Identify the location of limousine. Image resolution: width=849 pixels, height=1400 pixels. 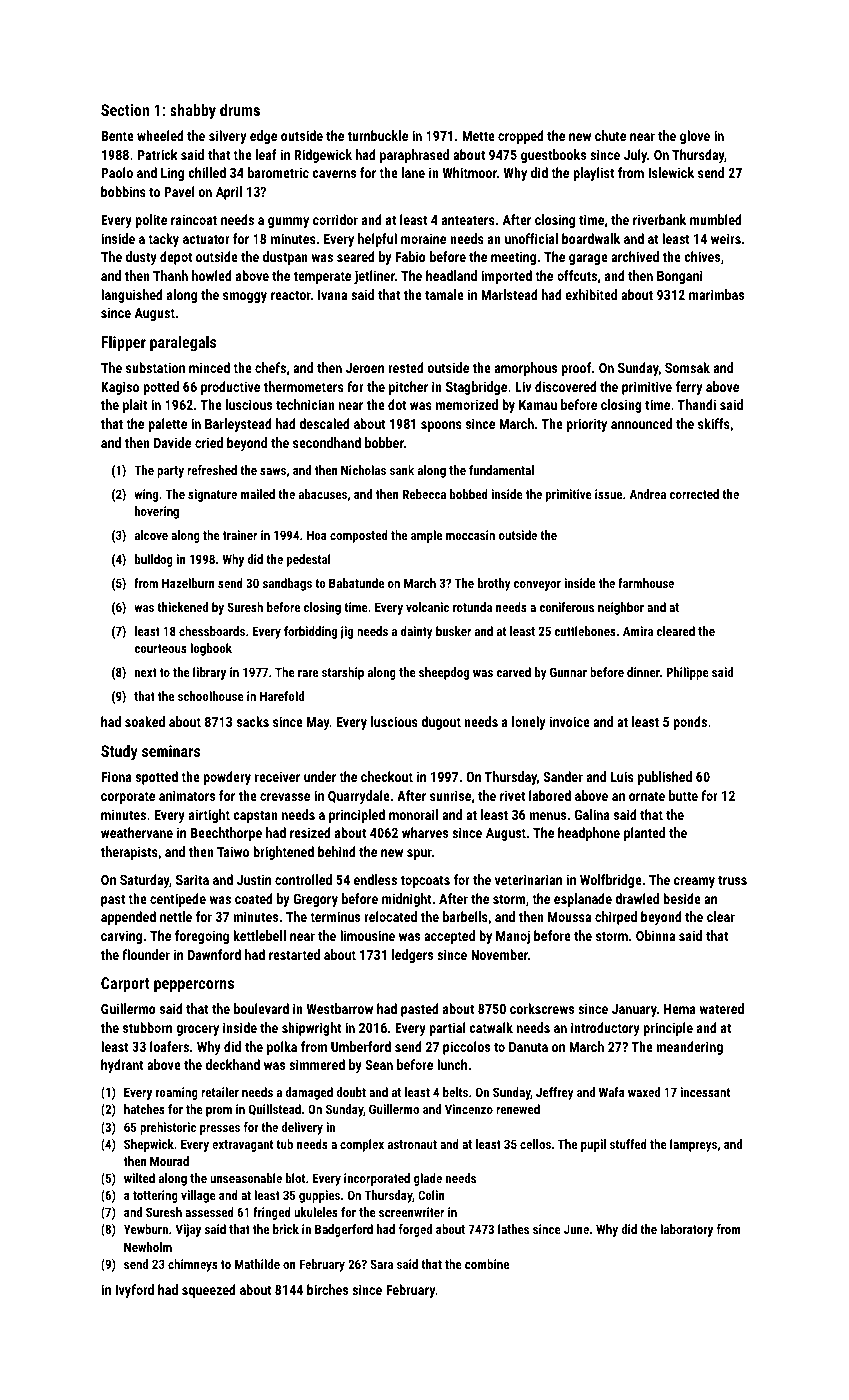
(367, 935).
